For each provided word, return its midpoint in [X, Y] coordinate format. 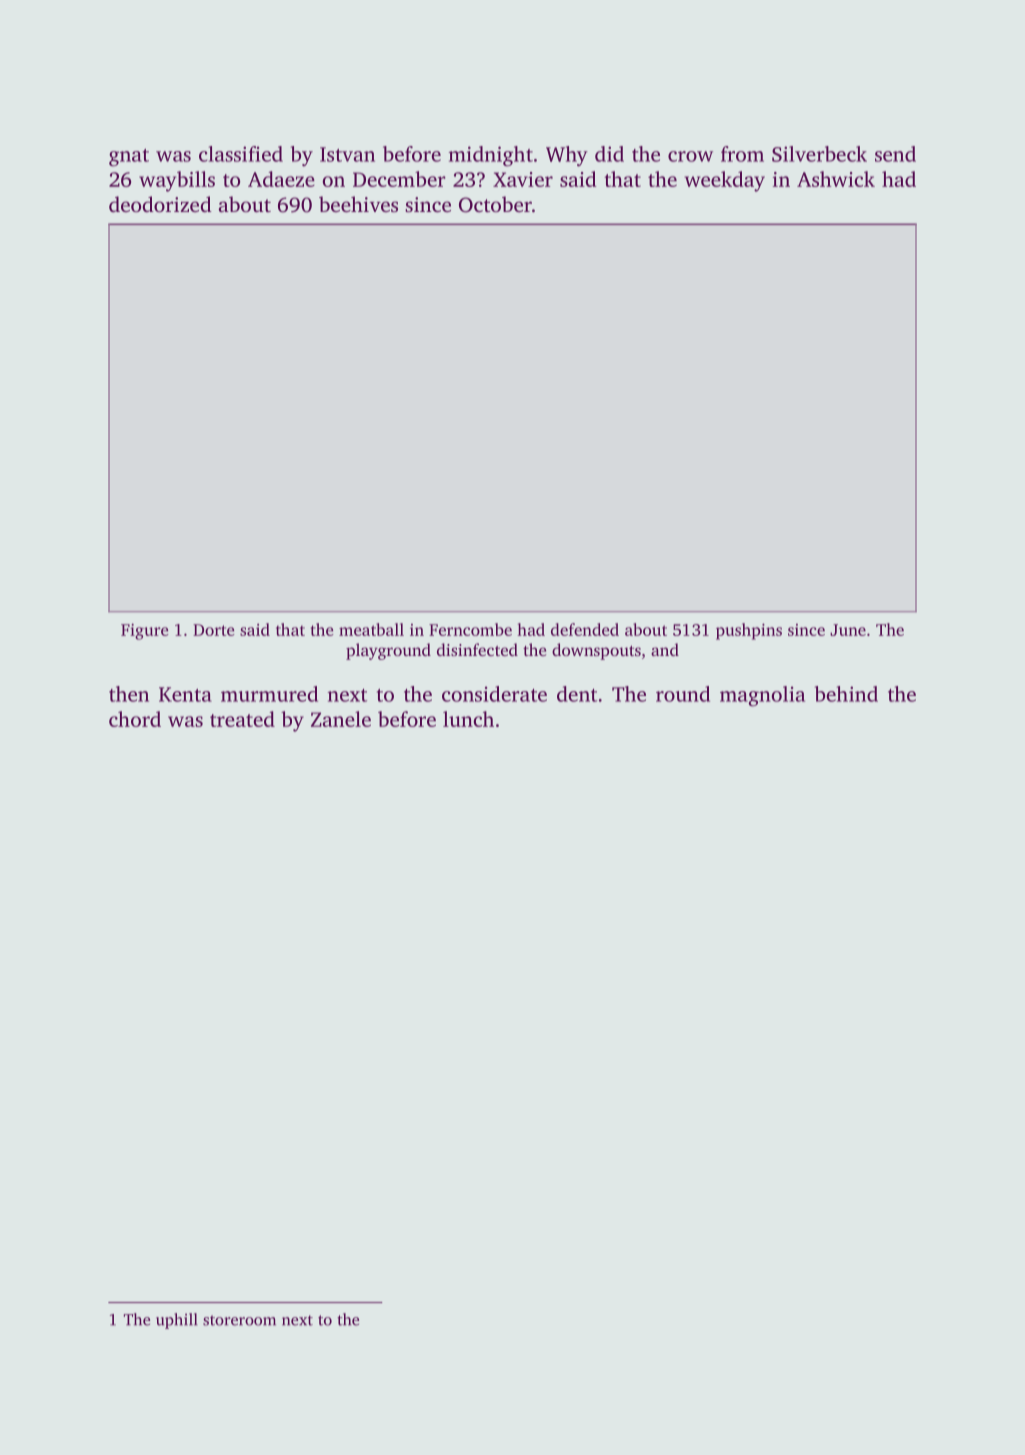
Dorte [214, 630]
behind [846, 694]
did [609, 154]
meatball [371, 629]
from [742, 154]
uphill [177, 1321]
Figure [145, 632]
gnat [129, 158]
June [848, 630]
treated [242, 719]
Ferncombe [470, 629]
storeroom [239, 1320]
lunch [468, 719]
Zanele [341, 719]
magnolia [762, 696]
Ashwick [836, 179]
